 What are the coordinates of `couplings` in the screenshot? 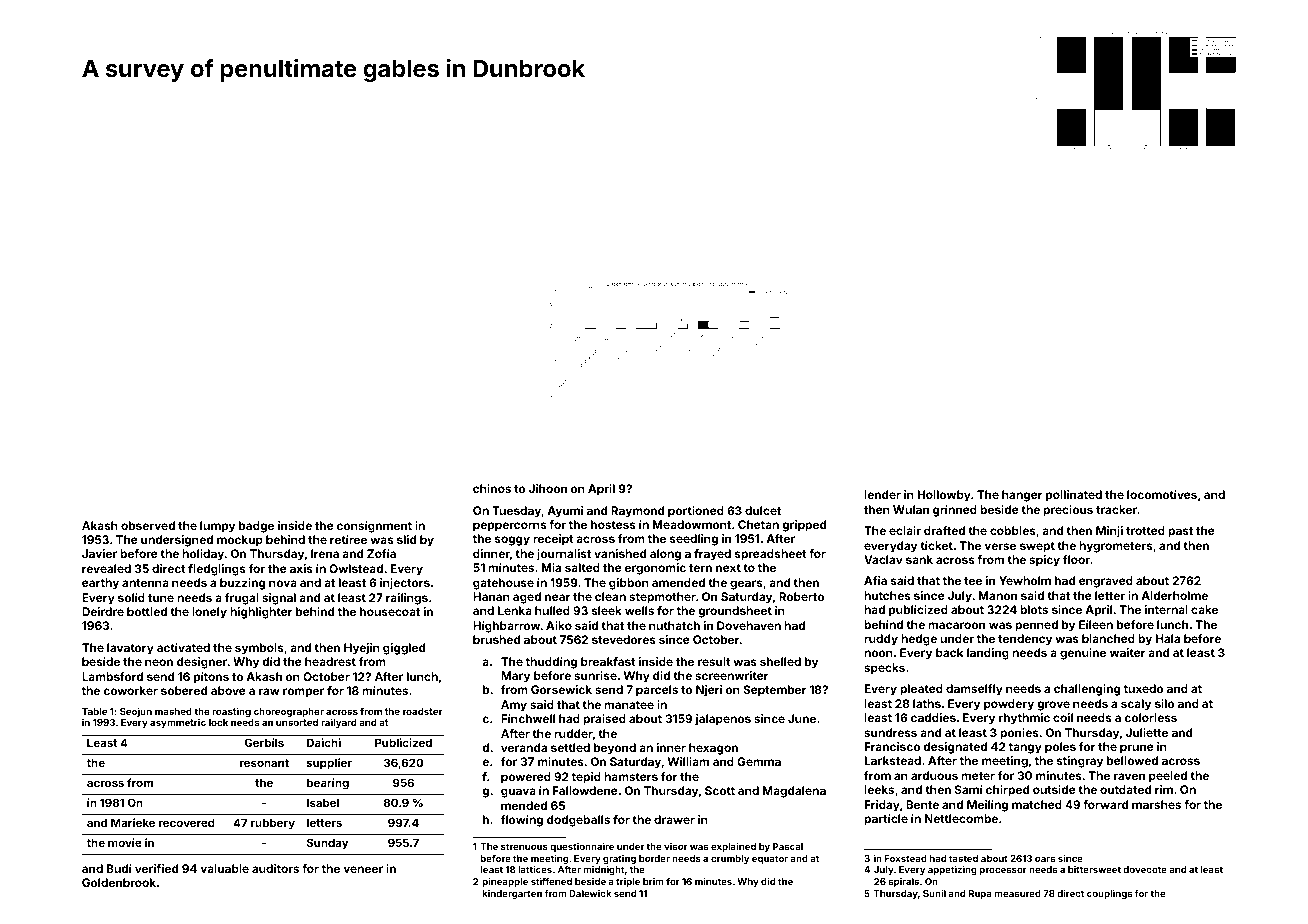 It's located at (1109, 894).
